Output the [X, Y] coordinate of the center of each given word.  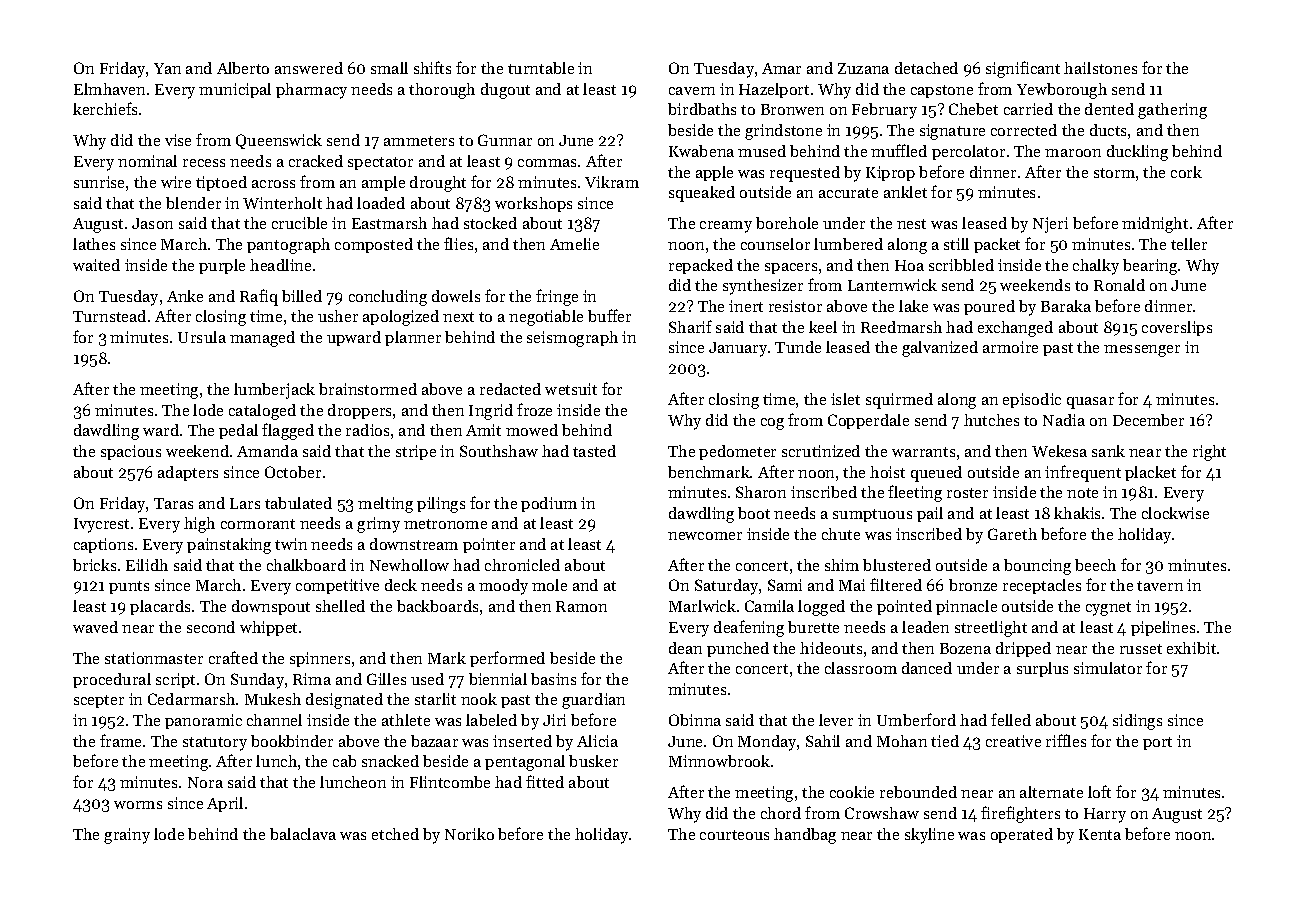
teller [1189, 244]
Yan [167, 68]
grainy [127, 836]
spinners [320, 659]
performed [507, 659]
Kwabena [701, 151]
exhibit [1191, 648]
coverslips [1177, 328]
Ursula [202, 337]
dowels [456, 296]
